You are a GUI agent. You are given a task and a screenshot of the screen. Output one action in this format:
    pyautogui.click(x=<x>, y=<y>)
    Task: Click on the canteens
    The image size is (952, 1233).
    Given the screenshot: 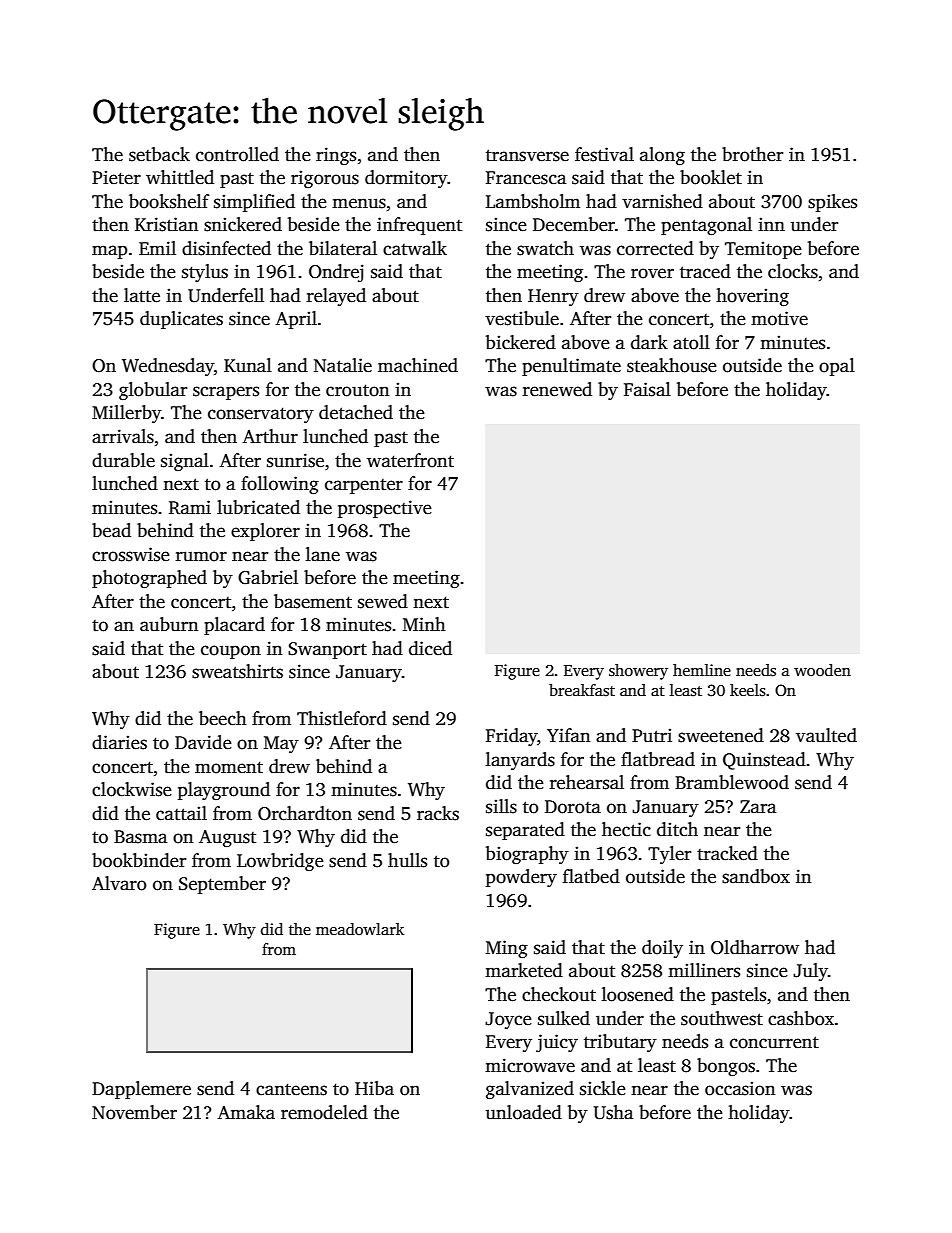 What is the action you would take?
    pyautogui.click(x=291, y=1089)
